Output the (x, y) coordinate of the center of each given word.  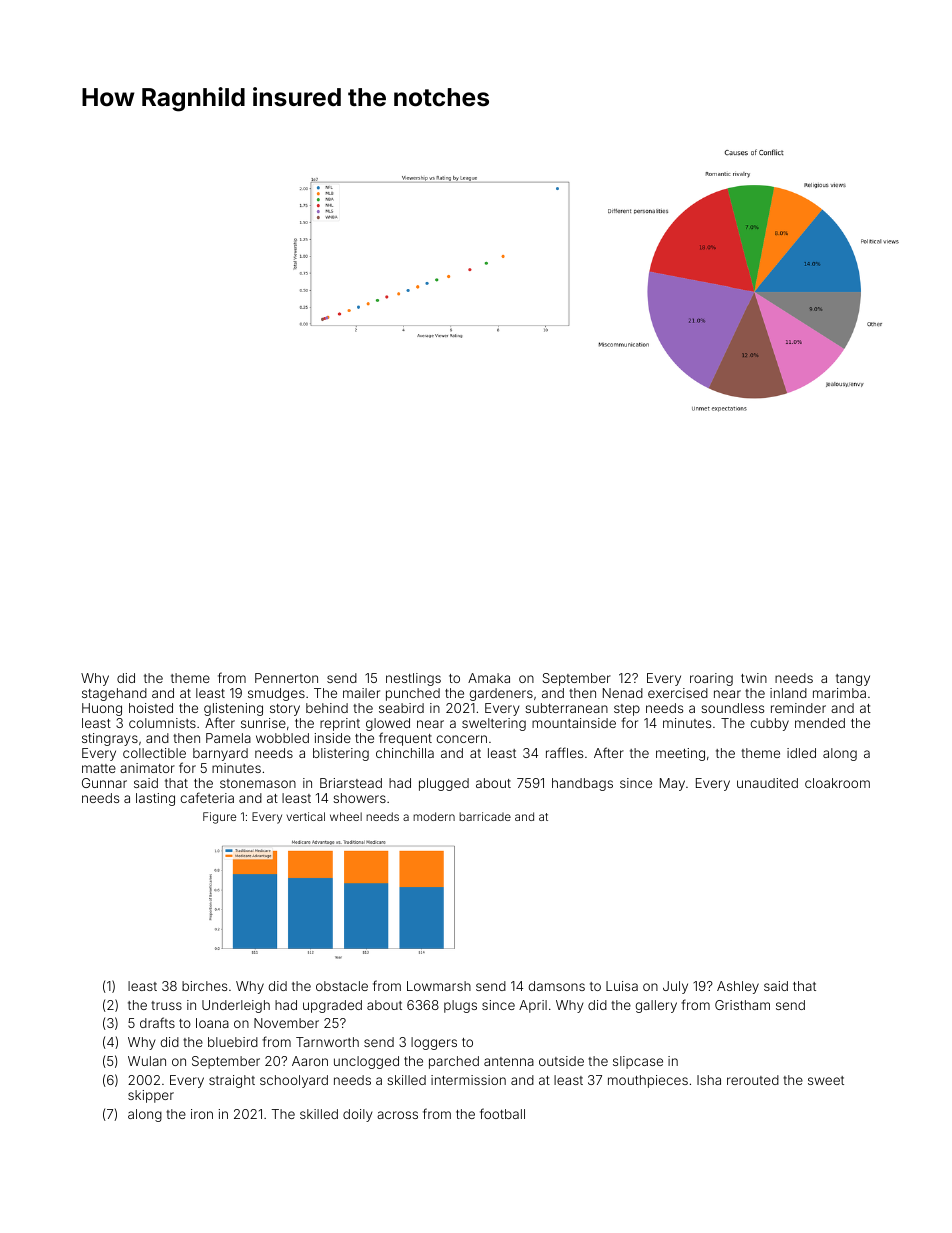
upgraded (332, 1006)
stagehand (114, 694)
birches (204, 986)
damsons (557, 986)
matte (99, 768)
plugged (444, 784)
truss (166, 1005)
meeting (680, 754)
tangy (853, 680)
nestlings (413, 679)
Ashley (738, 987)
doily (358, 1115)
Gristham (742, 1005)
